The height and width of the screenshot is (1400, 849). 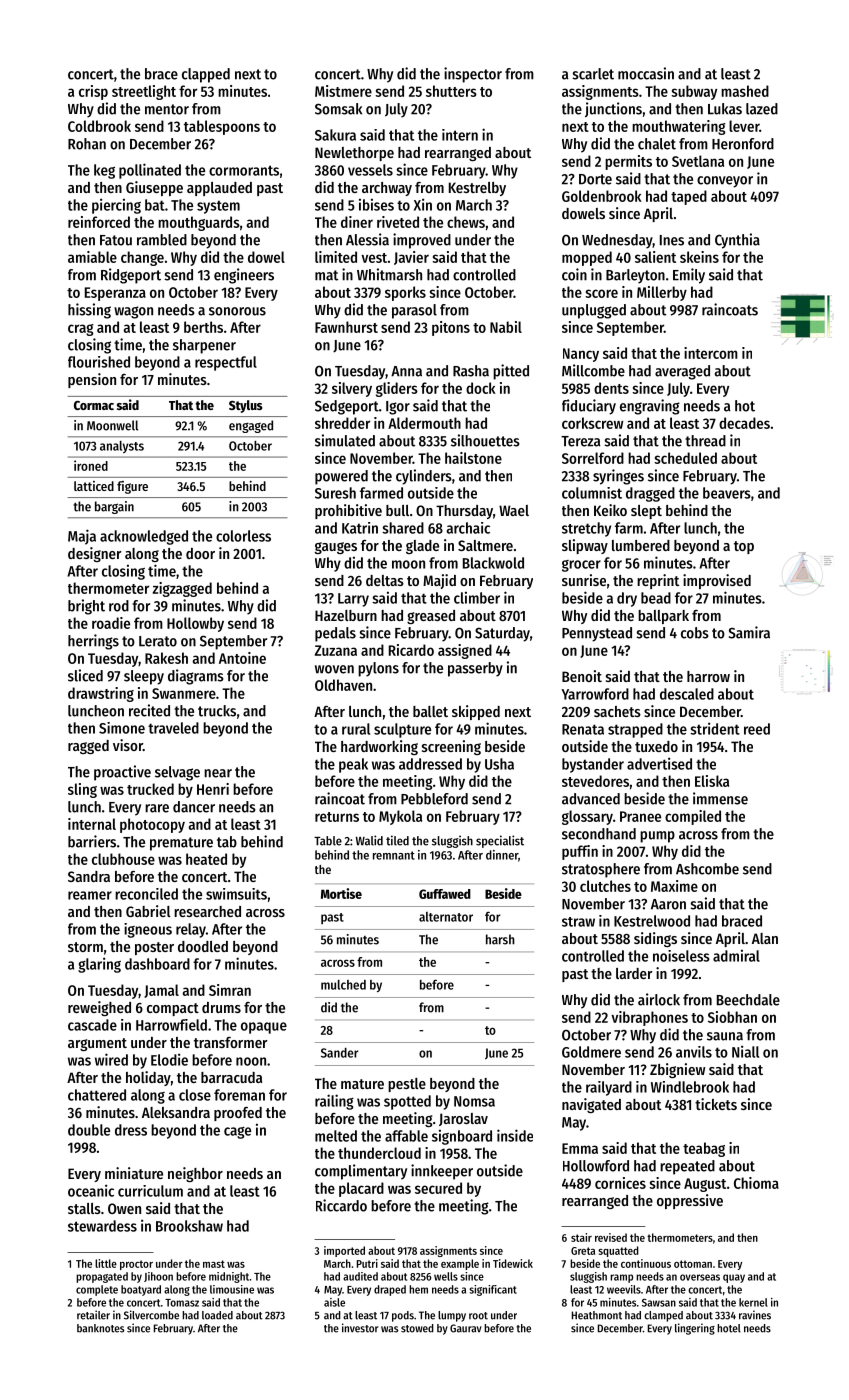 What do you see at coordinates (206, 75) in the screenshot?
I see `clapped` at bounding box center [206, 75].
